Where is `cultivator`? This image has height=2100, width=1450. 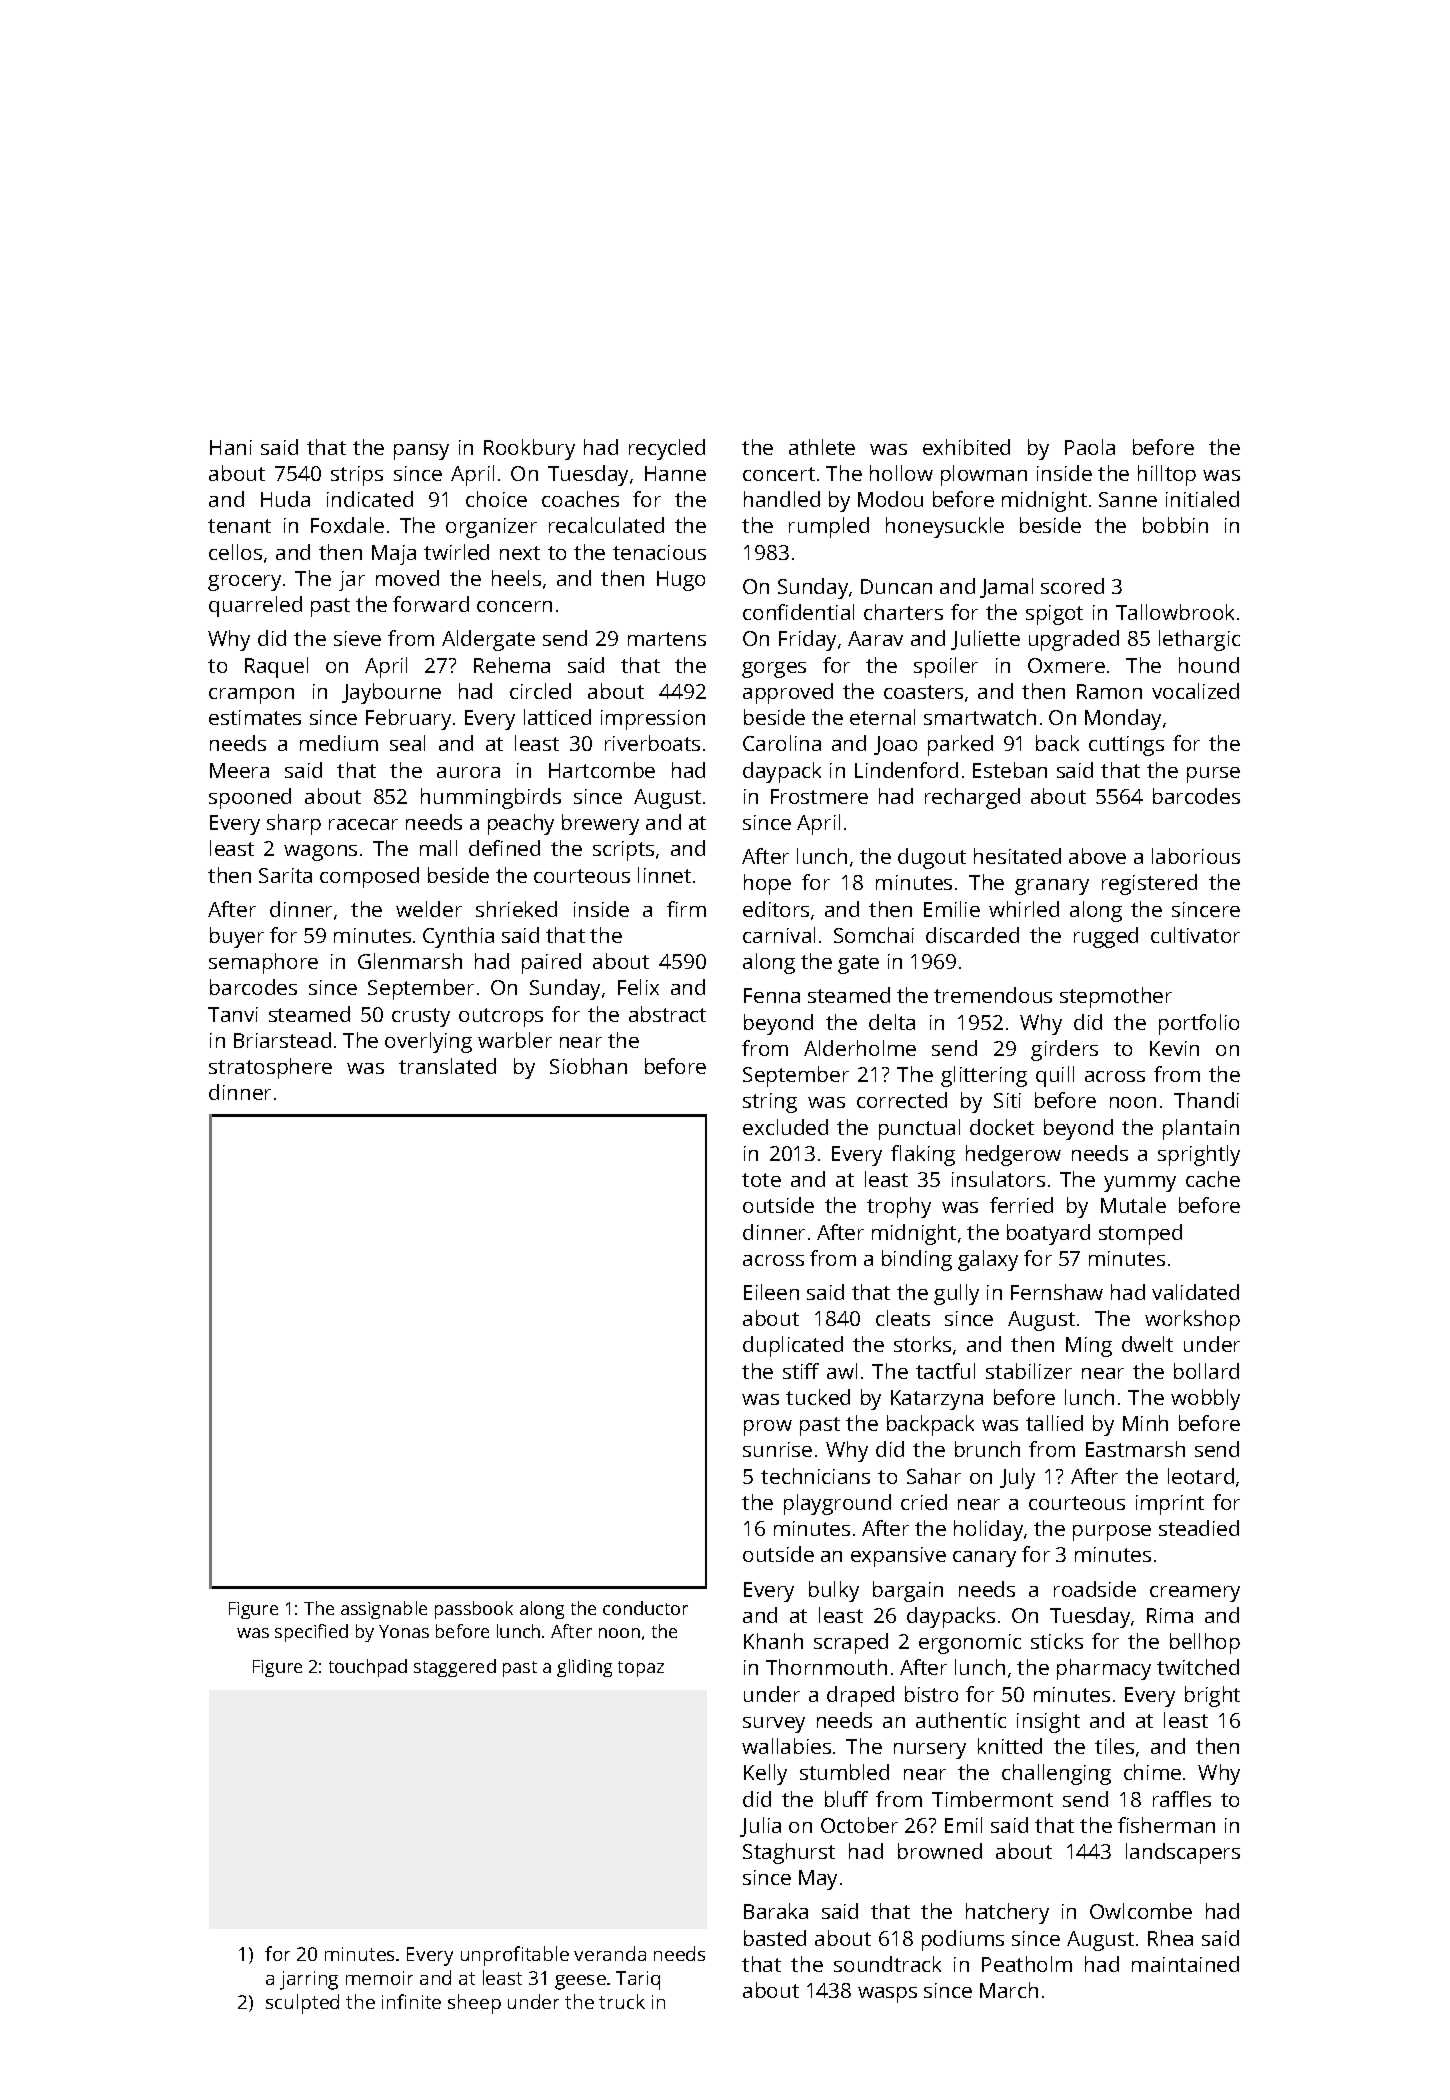 cultivator is located at coordinates (1195, 935).
